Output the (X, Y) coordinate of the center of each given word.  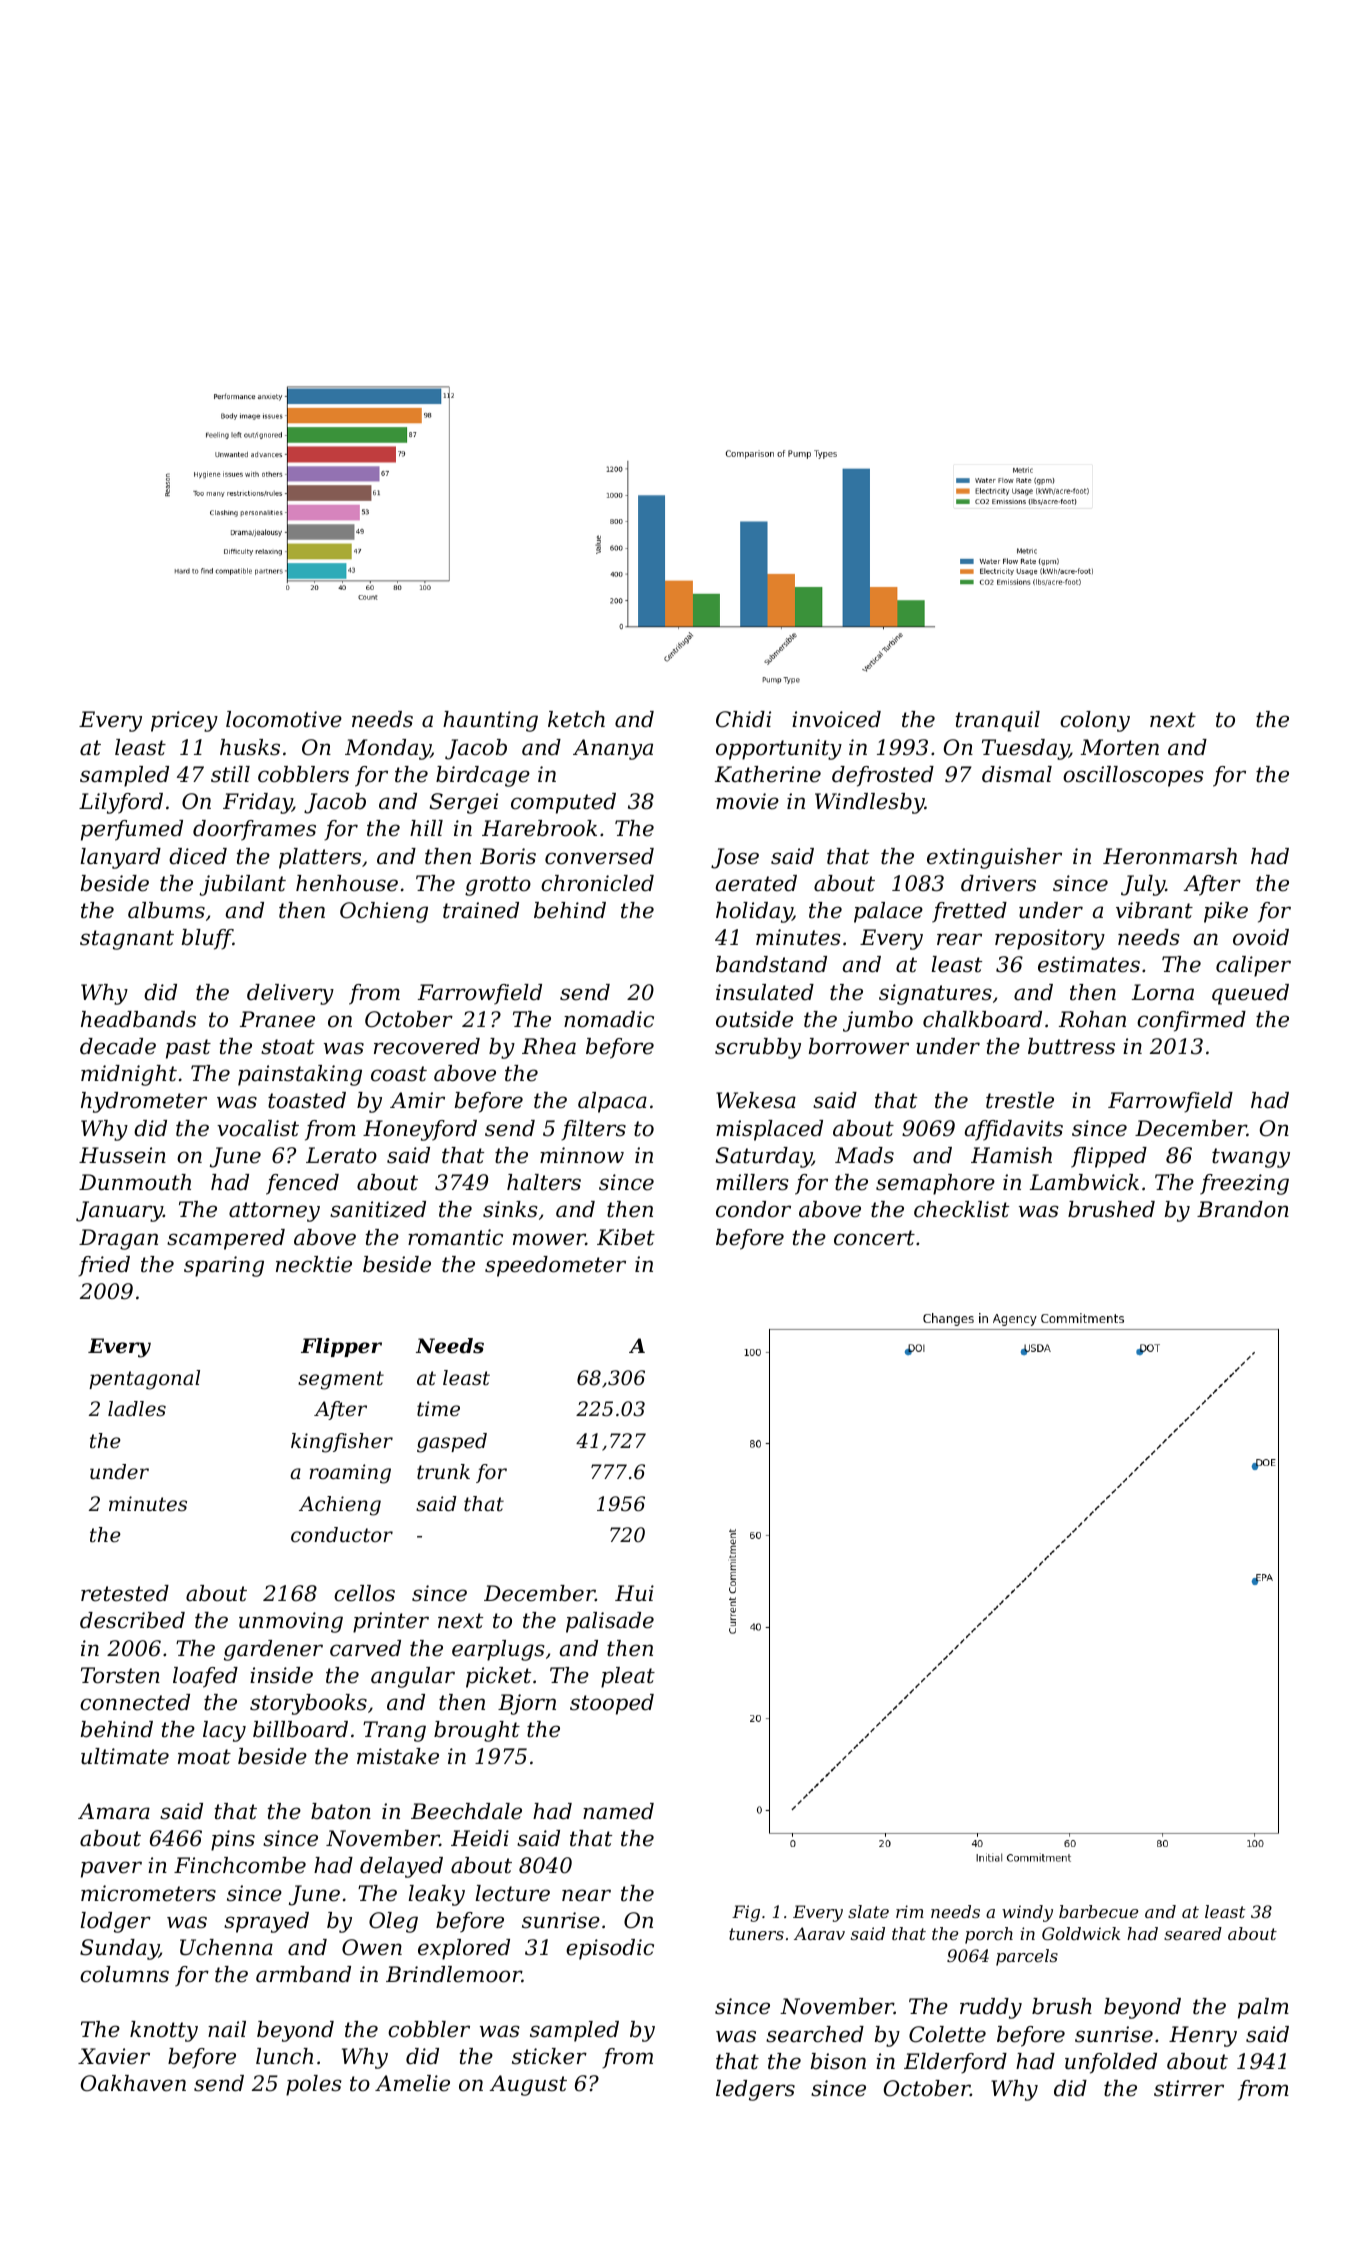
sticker (549, 2056)
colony (1095, 721)
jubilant (242, 885)
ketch (576, 719)
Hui (634, 1593)
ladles (137, 1409)
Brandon (1243, 1209)
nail (227, 2029)
